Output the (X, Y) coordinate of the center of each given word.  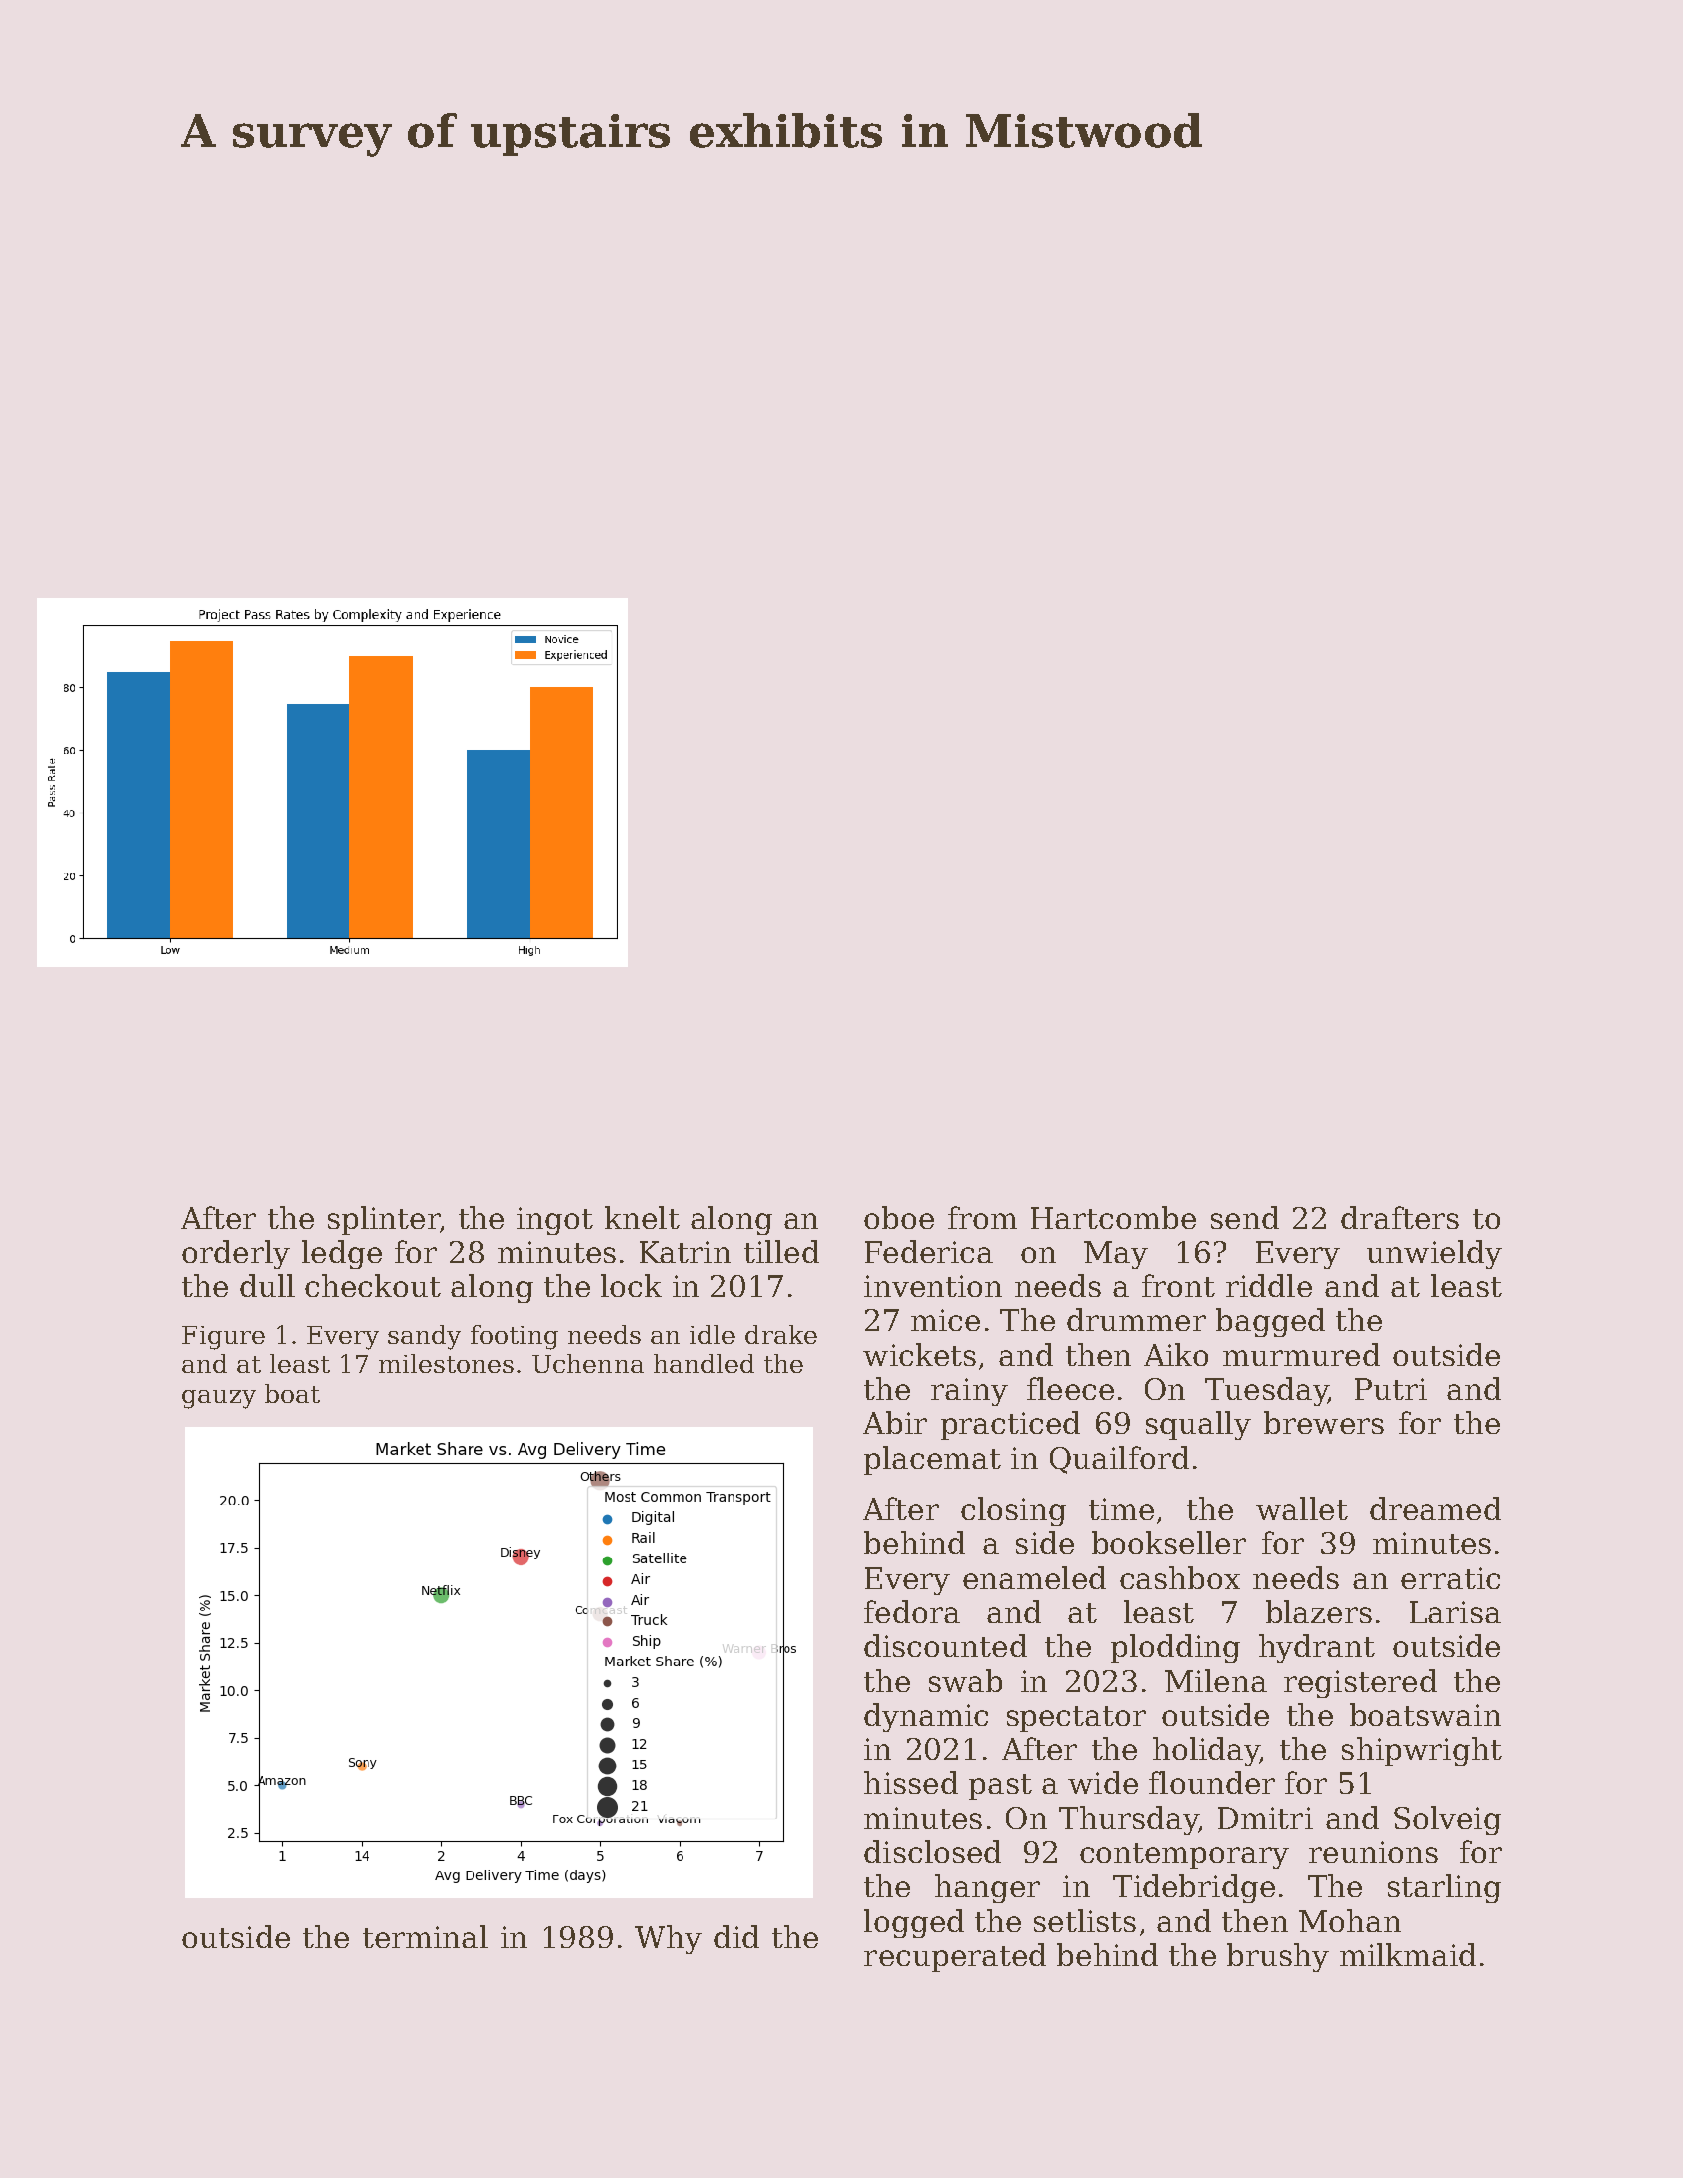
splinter (384, 1220)
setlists (1085, 1920)
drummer (1136, 1319)
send (1245, 1217)
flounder (1212, 1782)
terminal (425, 1936)
